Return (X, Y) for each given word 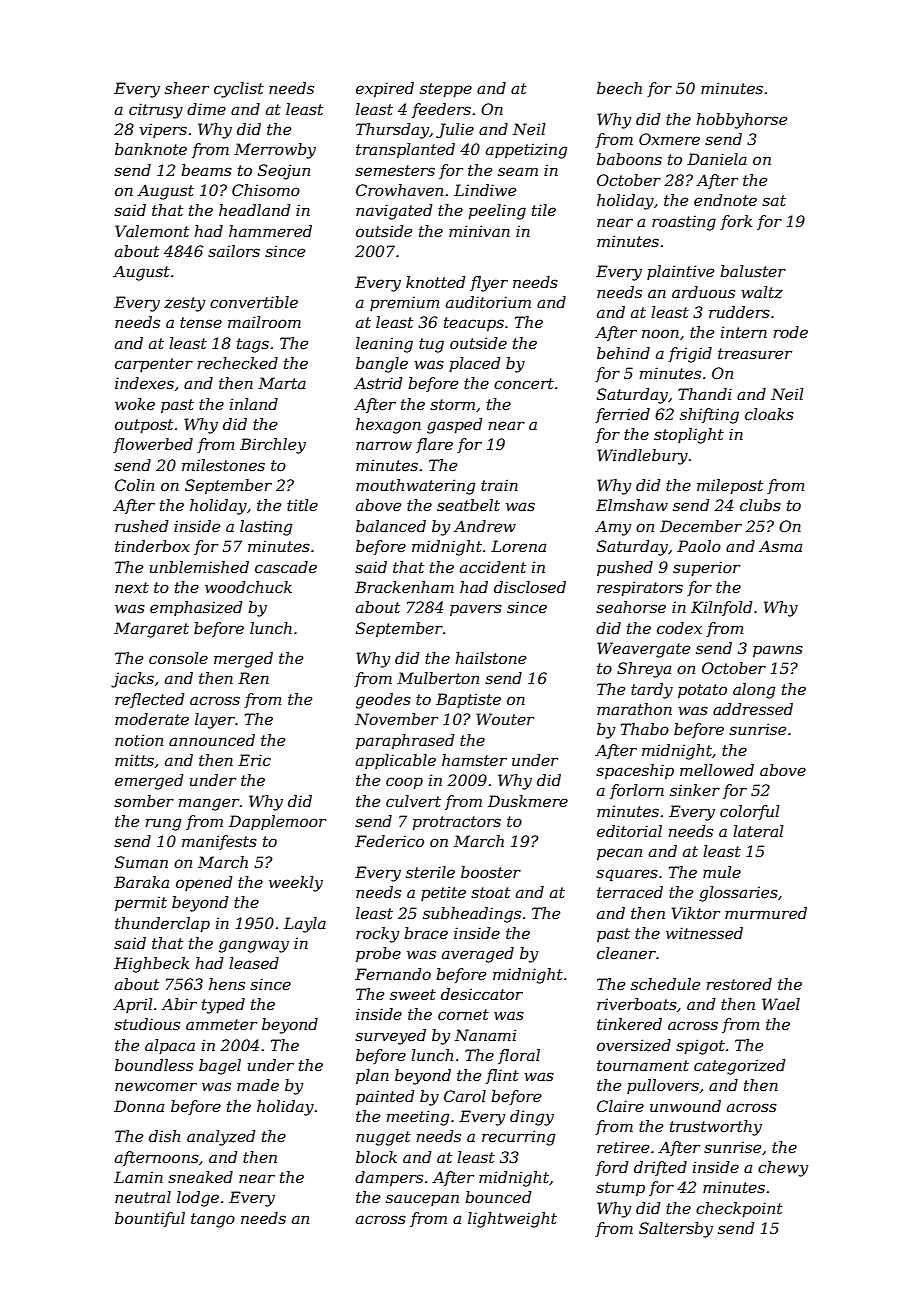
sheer (187, 88)
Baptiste (468, 700)
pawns (778, 651)
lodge (198, 1199)
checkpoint (739, 1209)
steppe (446, 90)
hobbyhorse (741, 121)
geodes (383, 701)
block (376, 1157)
